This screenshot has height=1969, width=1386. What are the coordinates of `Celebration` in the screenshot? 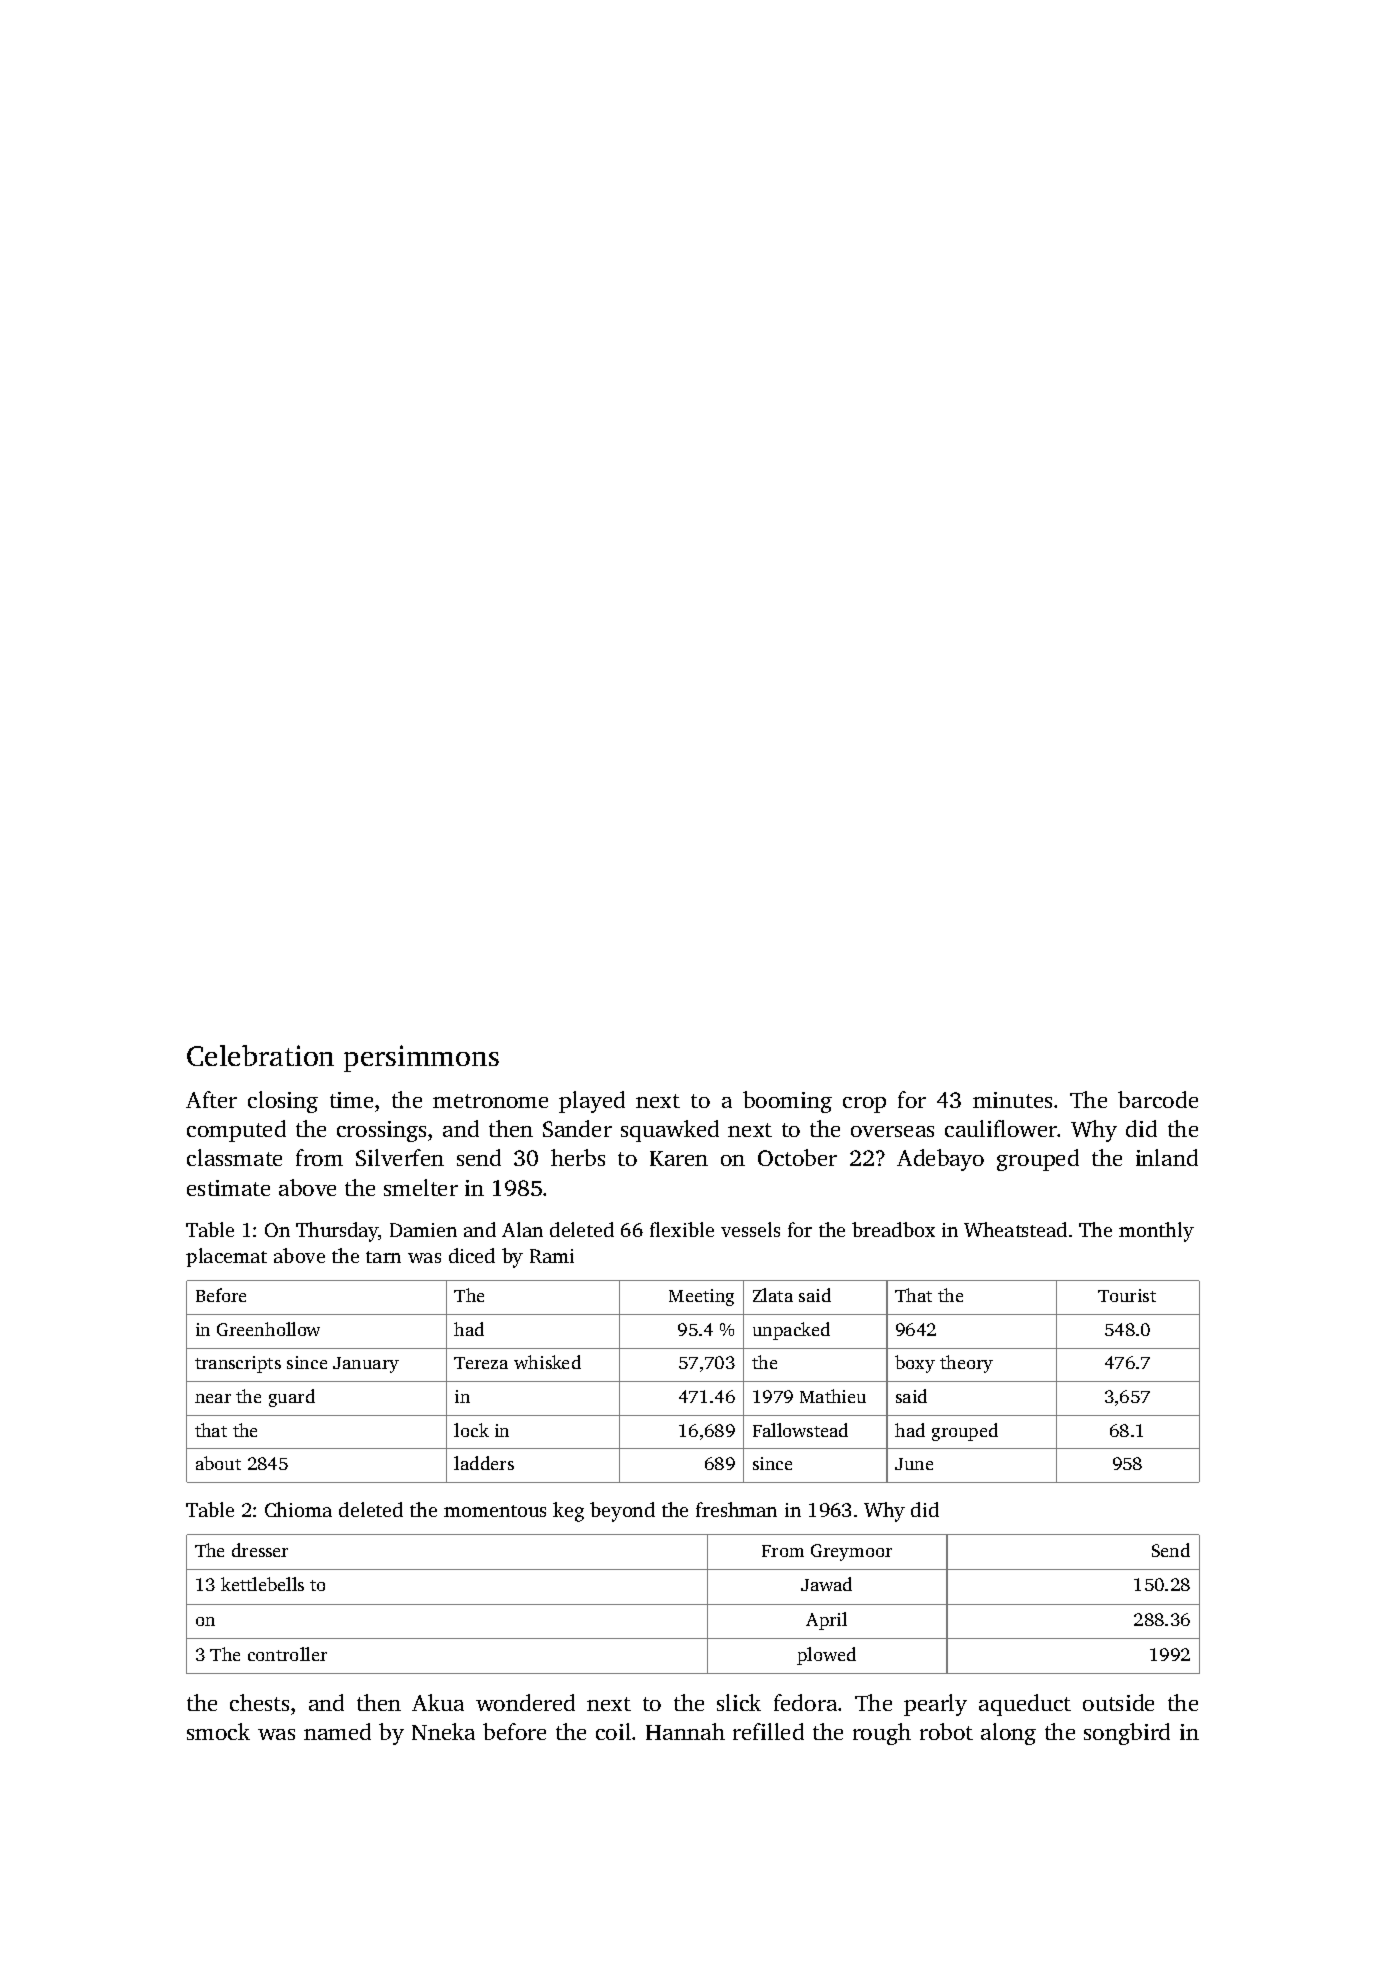 It's located at (260, 1055).
